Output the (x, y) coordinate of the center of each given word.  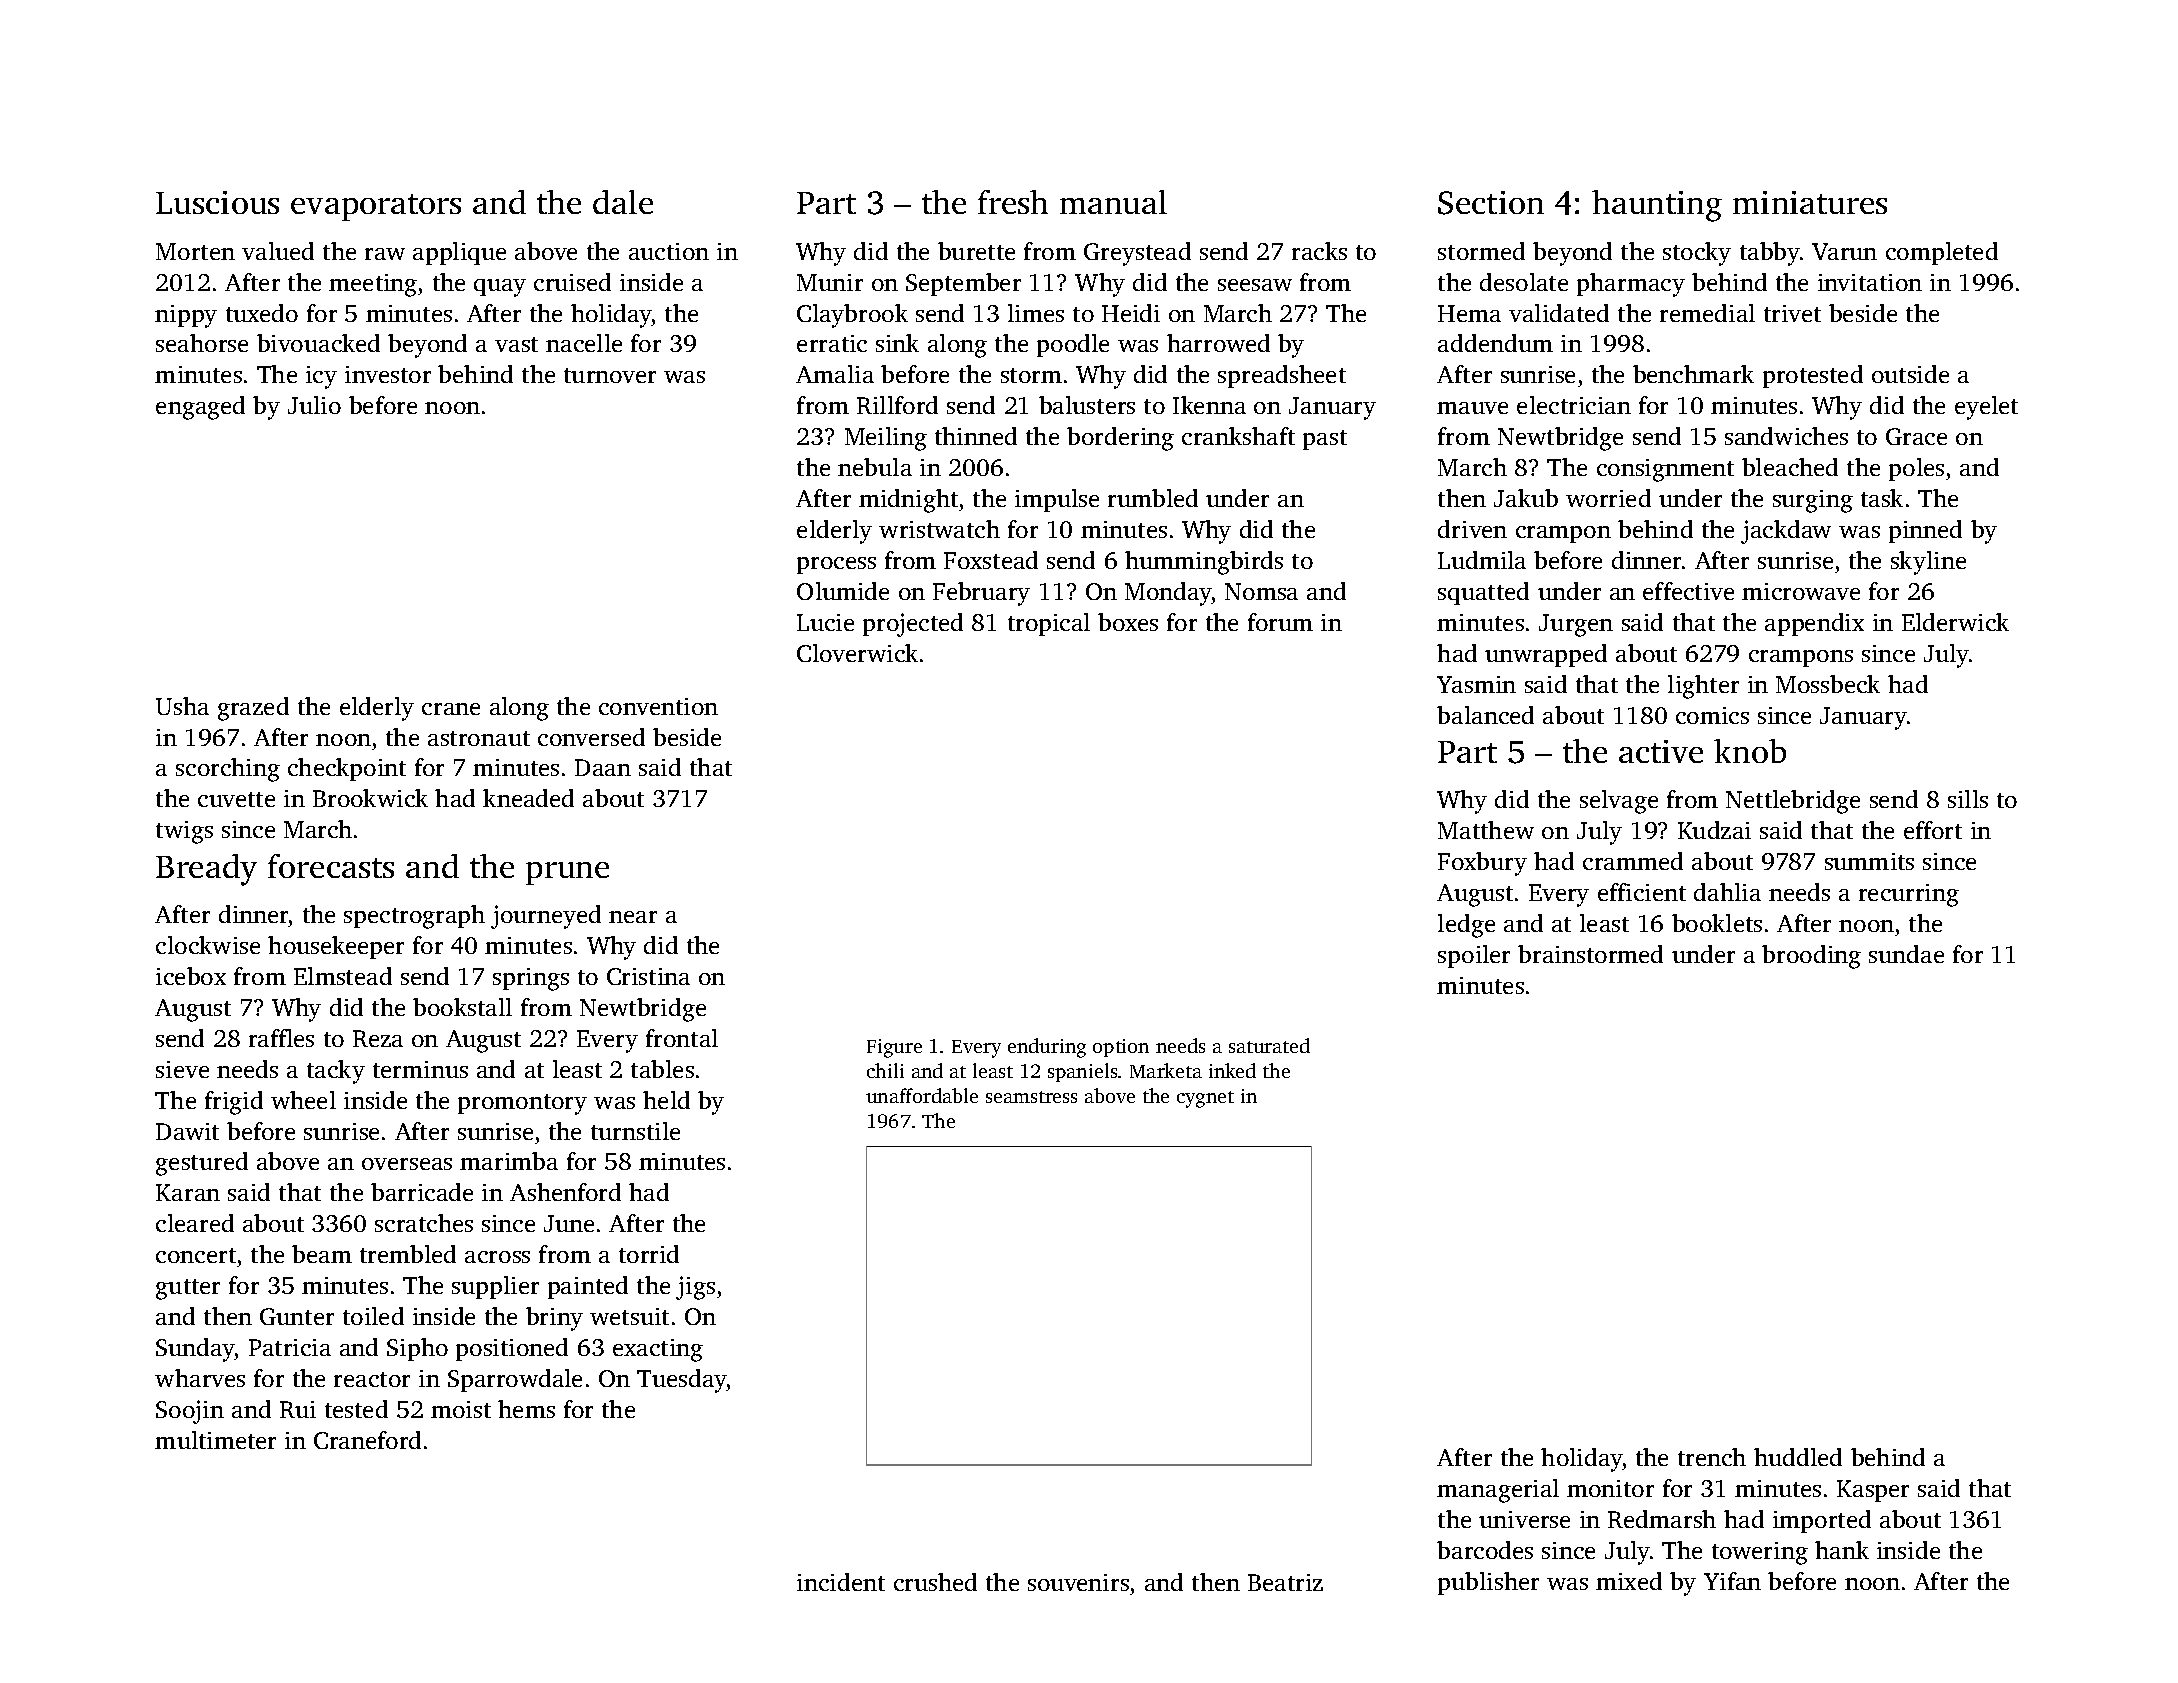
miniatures (1810, 202)
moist (461, 1409)
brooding (1811, 957)
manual (1113, 202)
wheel (303, 1100)
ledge (1466, 926)
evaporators (376, 207)
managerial (1498, 1491)
